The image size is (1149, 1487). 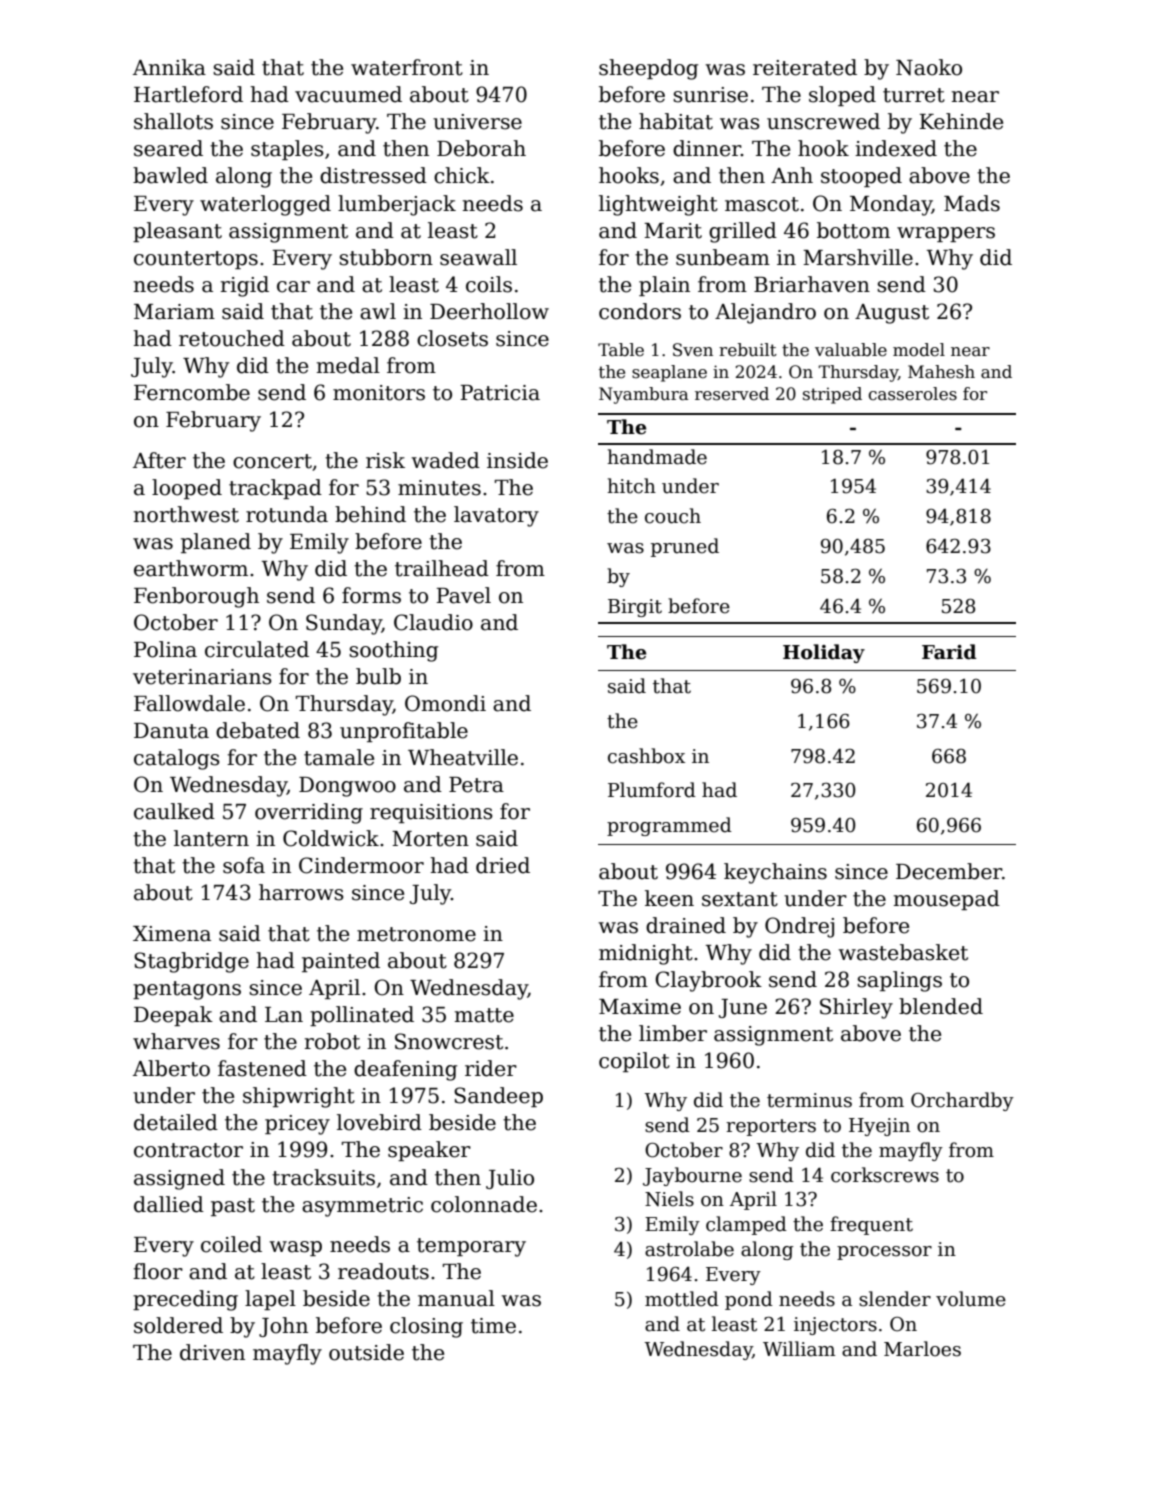 I want to click on Holiday, so click(x=824, y=653).
